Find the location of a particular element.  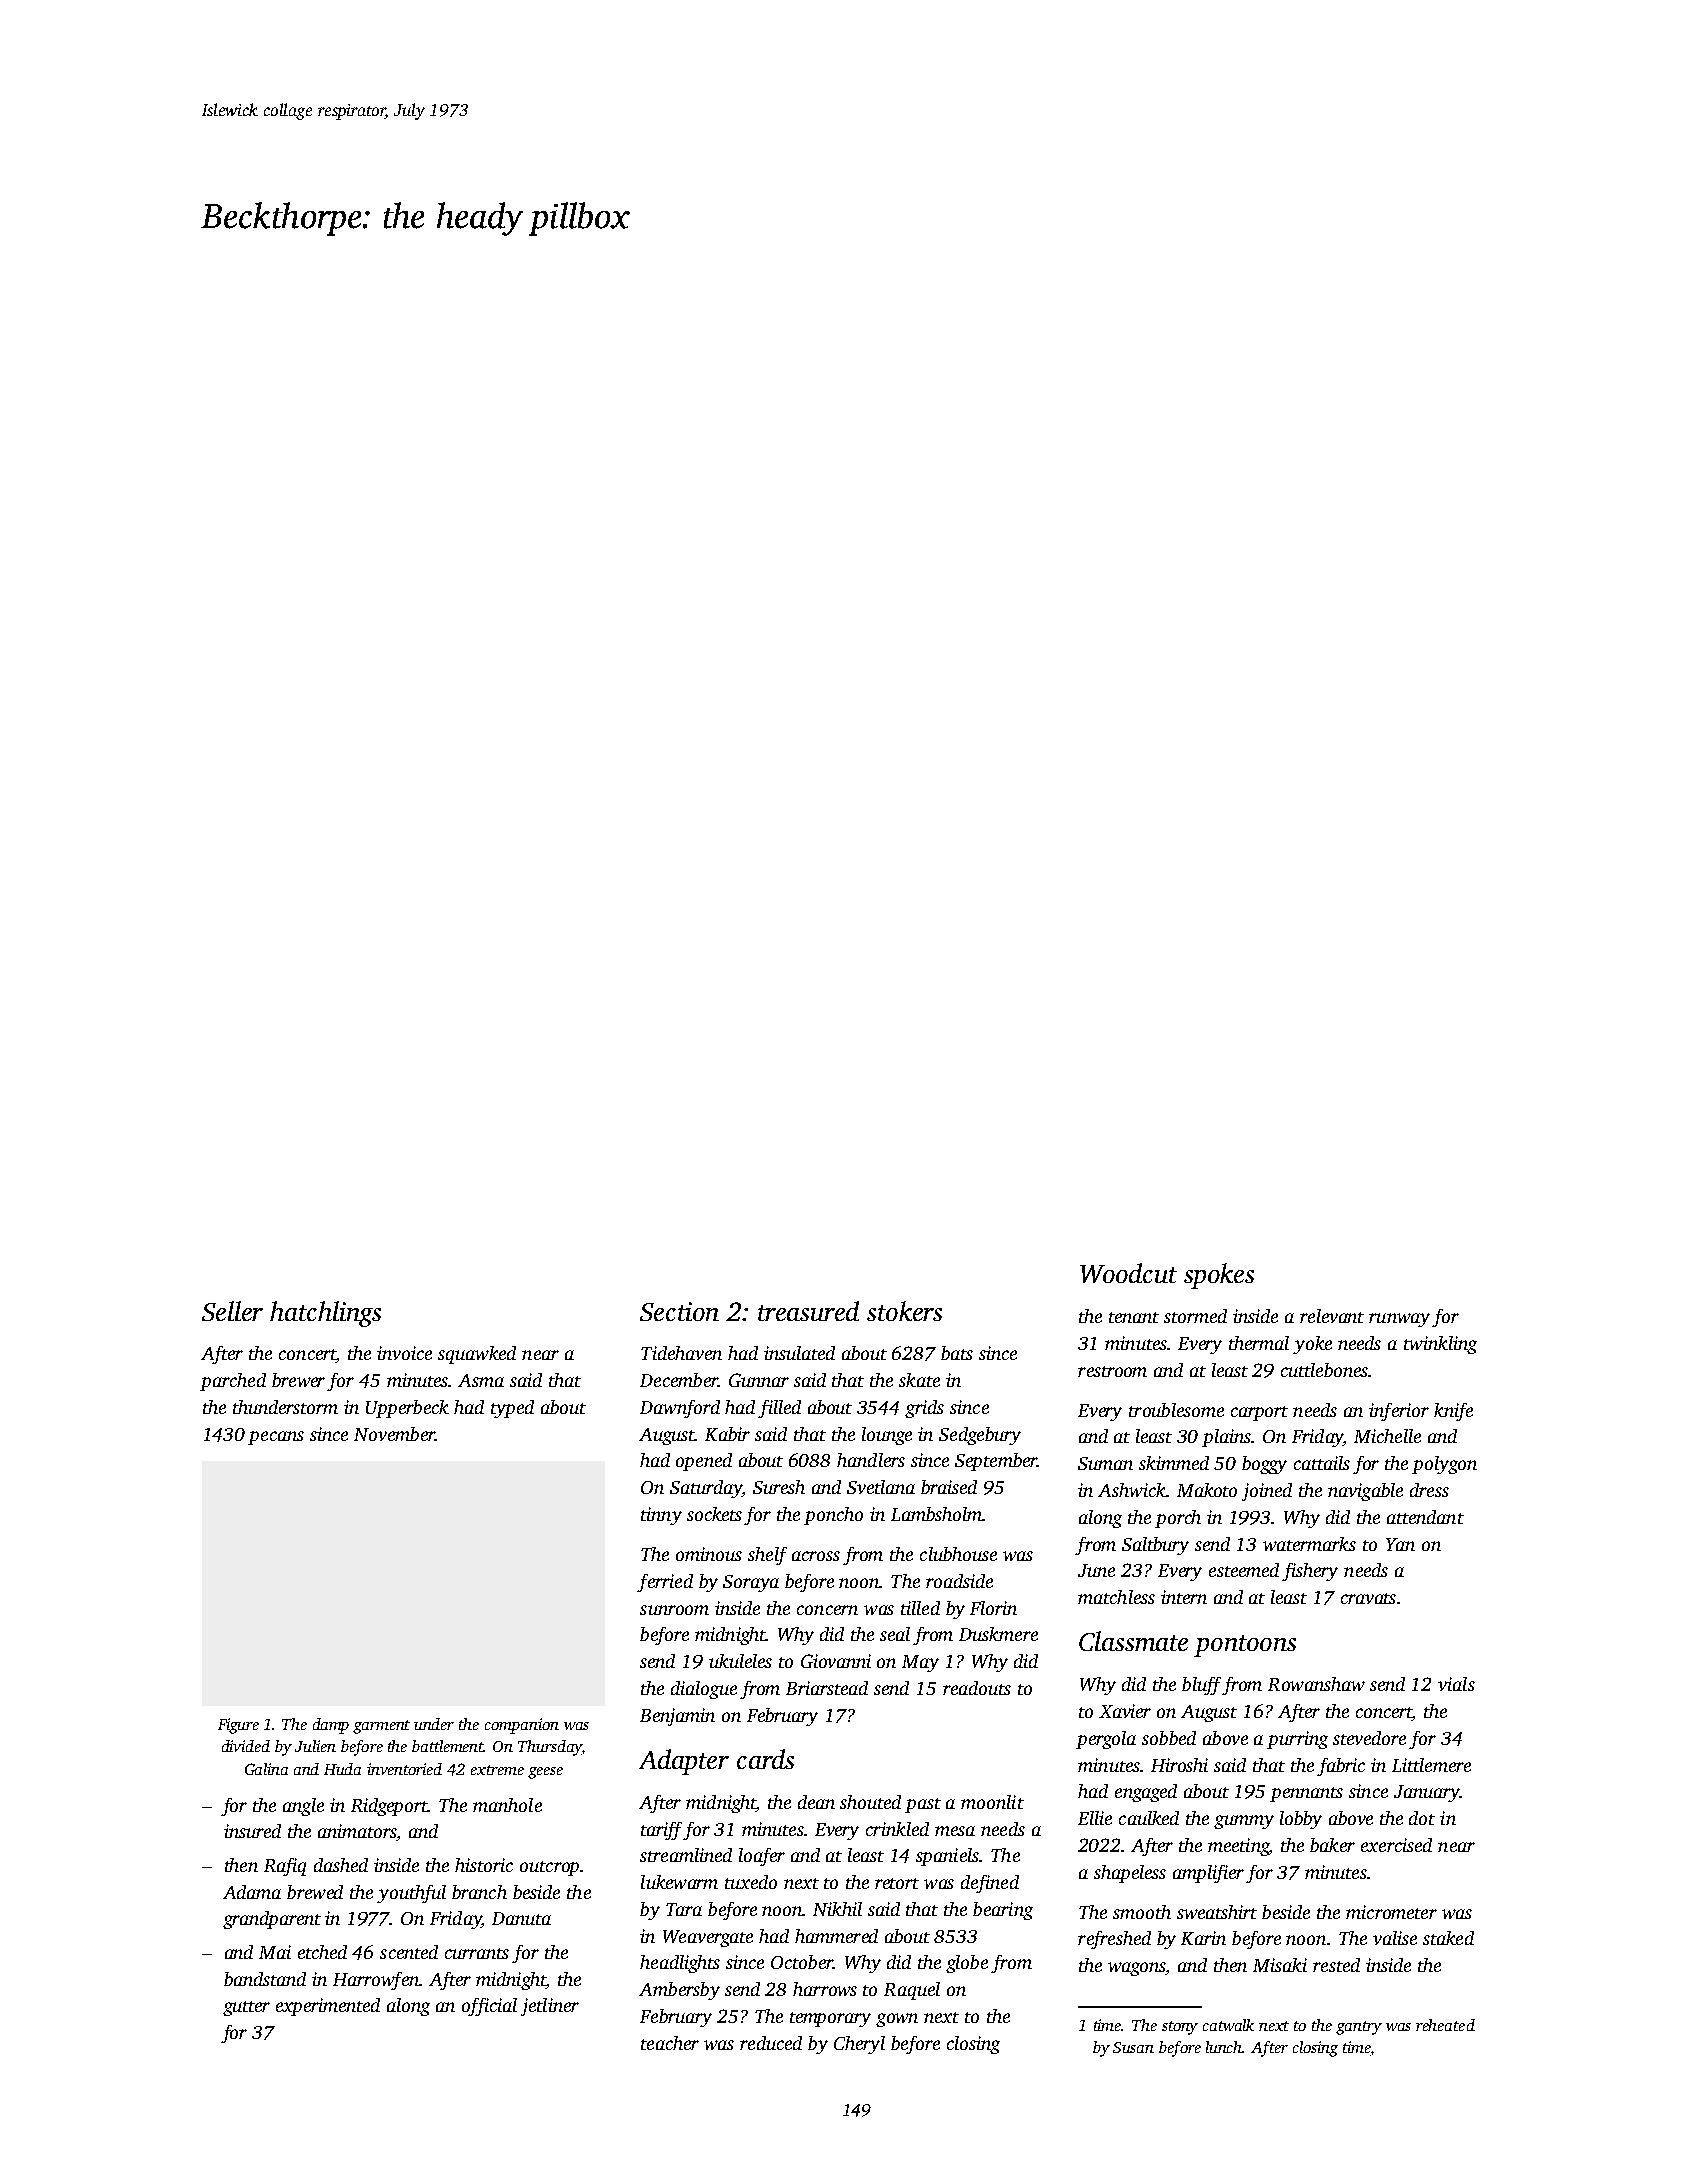

reduced is located at coordinates (771, 2043).
